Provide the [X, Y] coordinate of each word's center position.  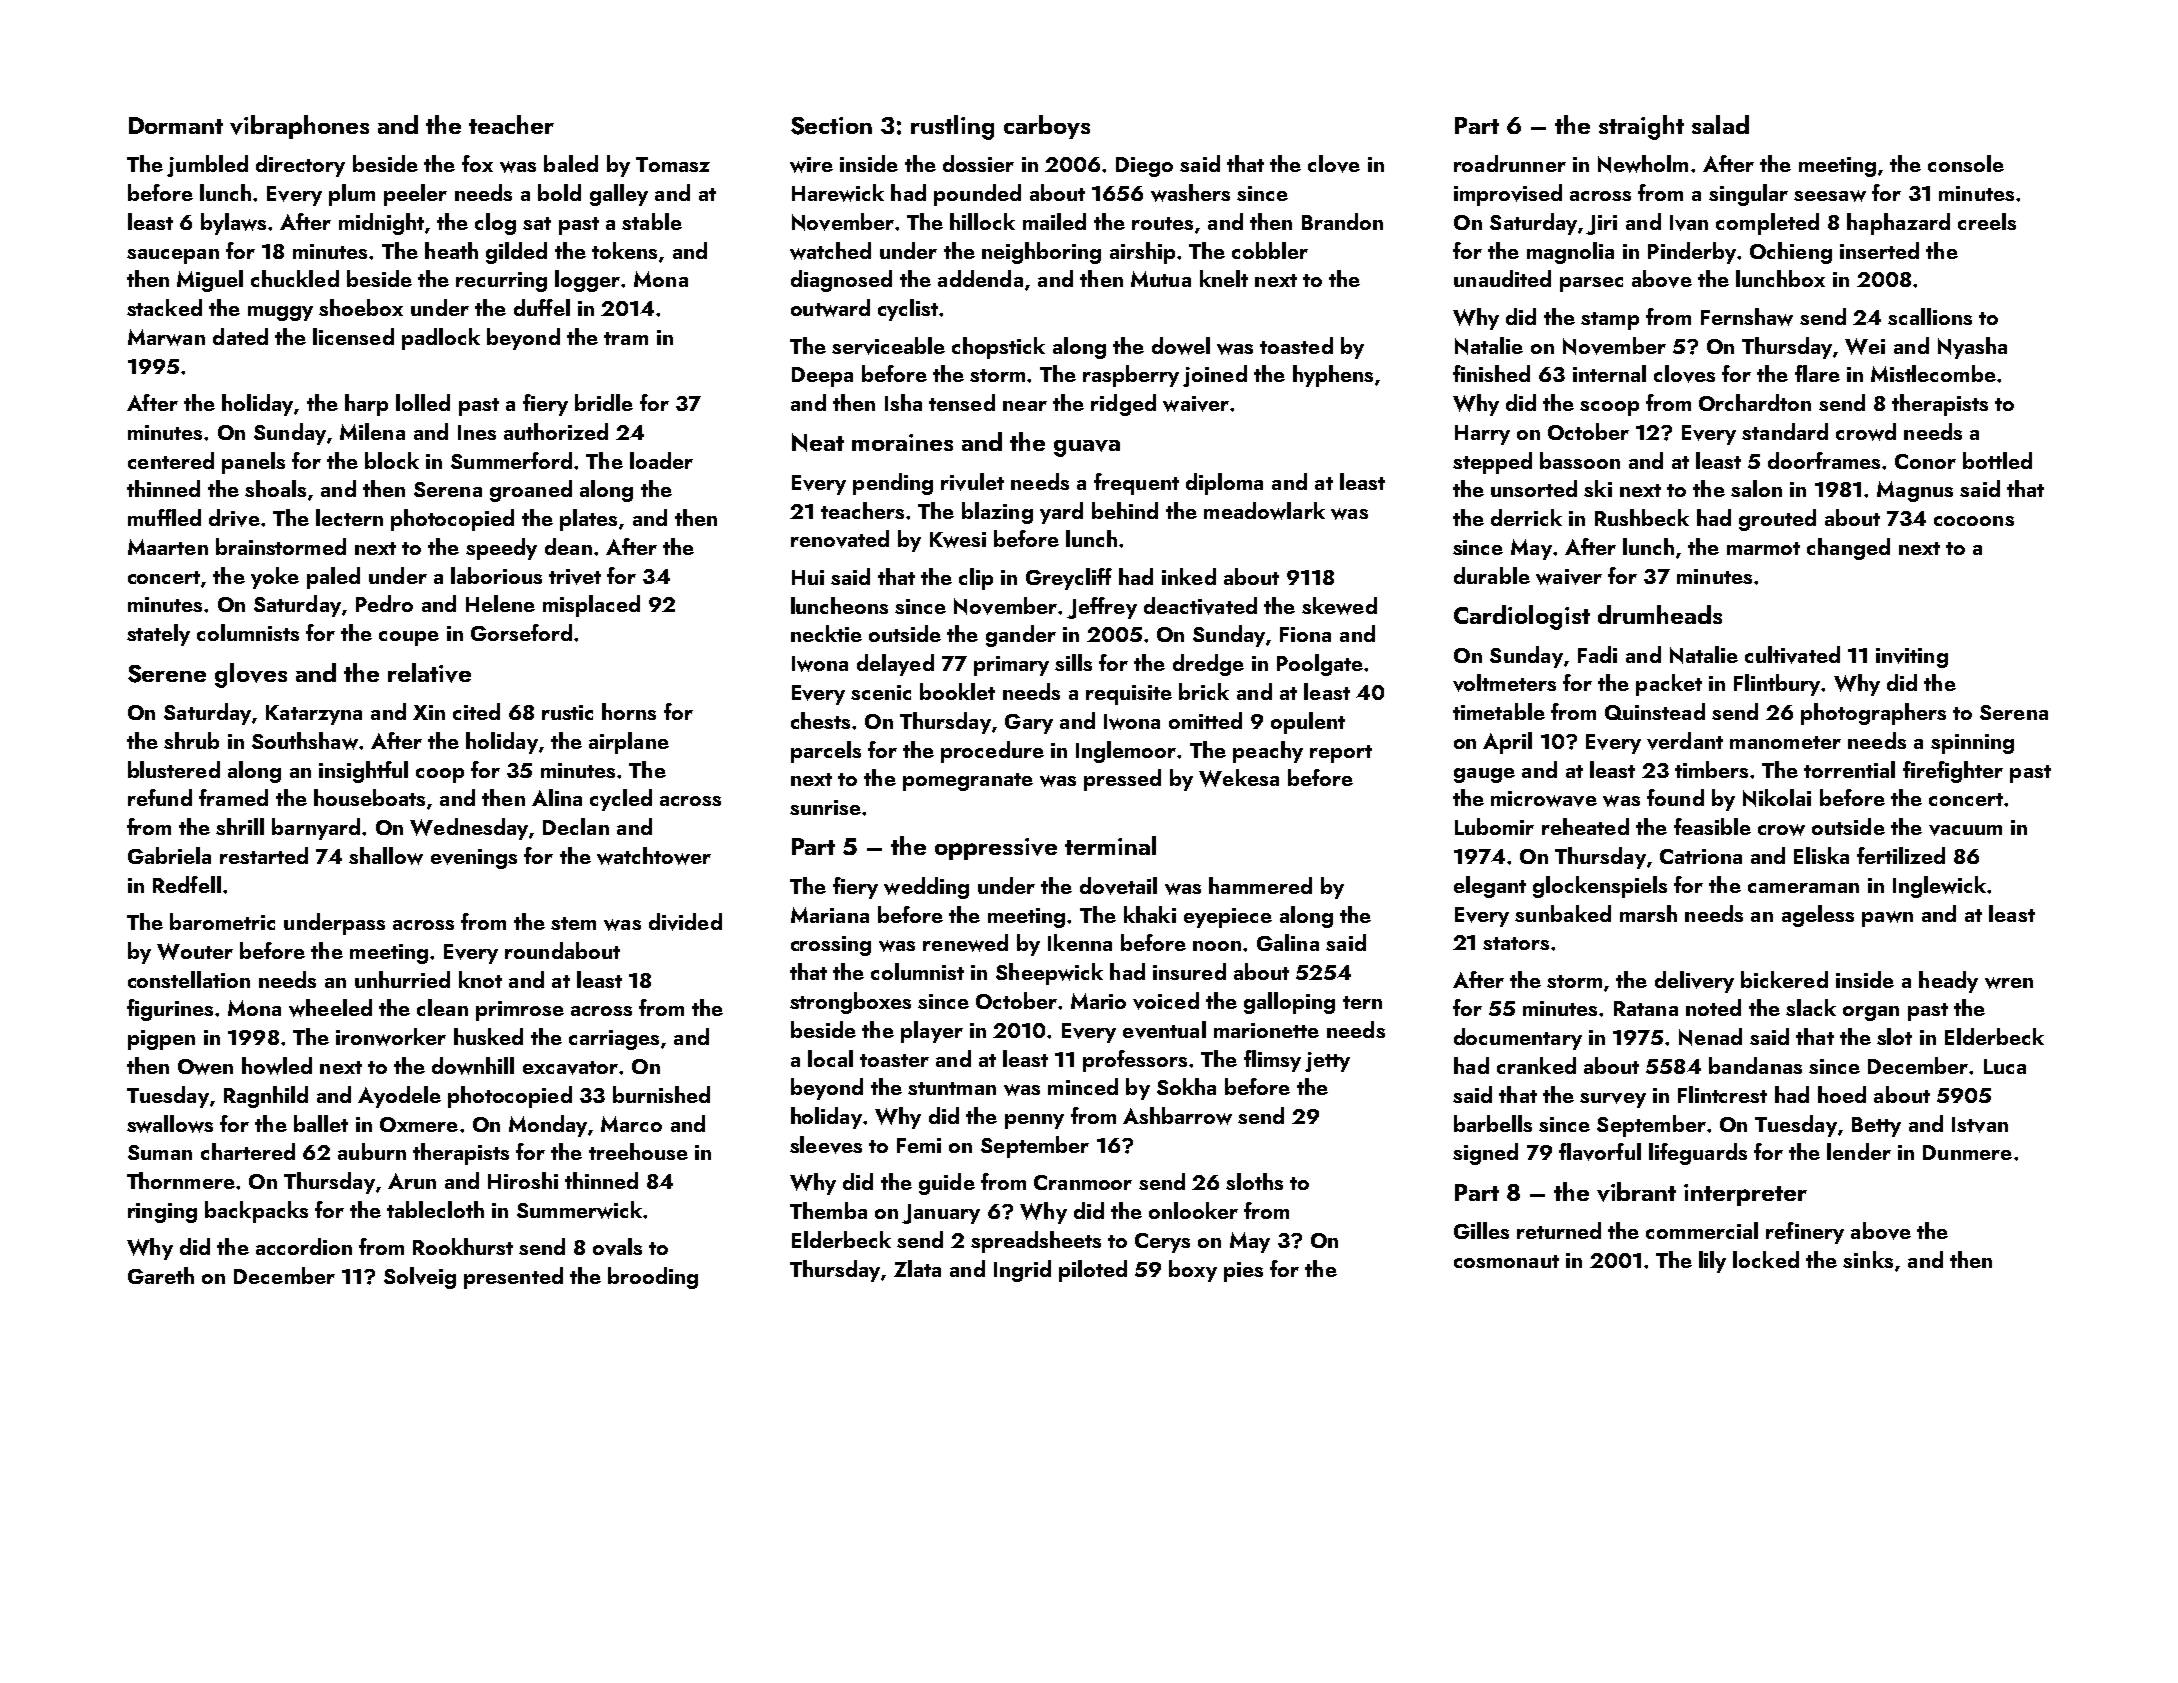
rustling [952, 127]
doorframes [1825, 460]
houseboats [369, 797]
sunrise [825, 807]
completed [1767, 224]
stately [158, 635]
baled [571, 163]
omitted [1205, 720]
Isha [903, 402]
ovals [617, 1247]
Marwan [166, 337]
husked [488, 1036]
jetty [1327, 1062]
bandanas [1755, 1065]
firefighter [1953, 772]
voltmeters [1504, 683]
